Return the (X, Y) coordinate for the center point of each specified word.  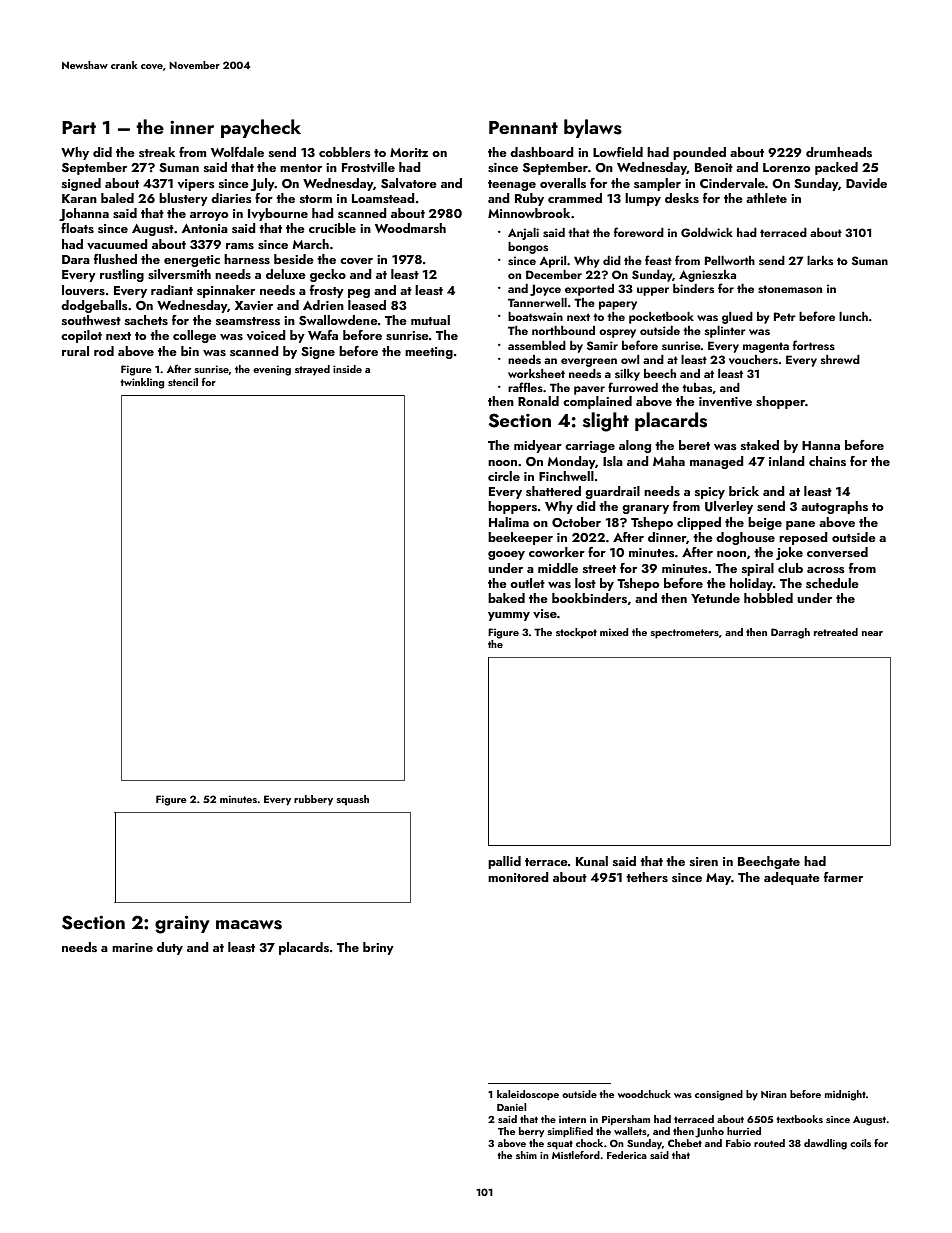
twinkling (142, 383)
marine (132, 947)
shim (526, 1155)
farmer (843, 877)
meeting (429, 353)
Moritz (409, 152)
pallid (504, 862)
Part (79, 127)
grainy (182, 924)
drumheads (839, 152)
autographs (834, 507)
